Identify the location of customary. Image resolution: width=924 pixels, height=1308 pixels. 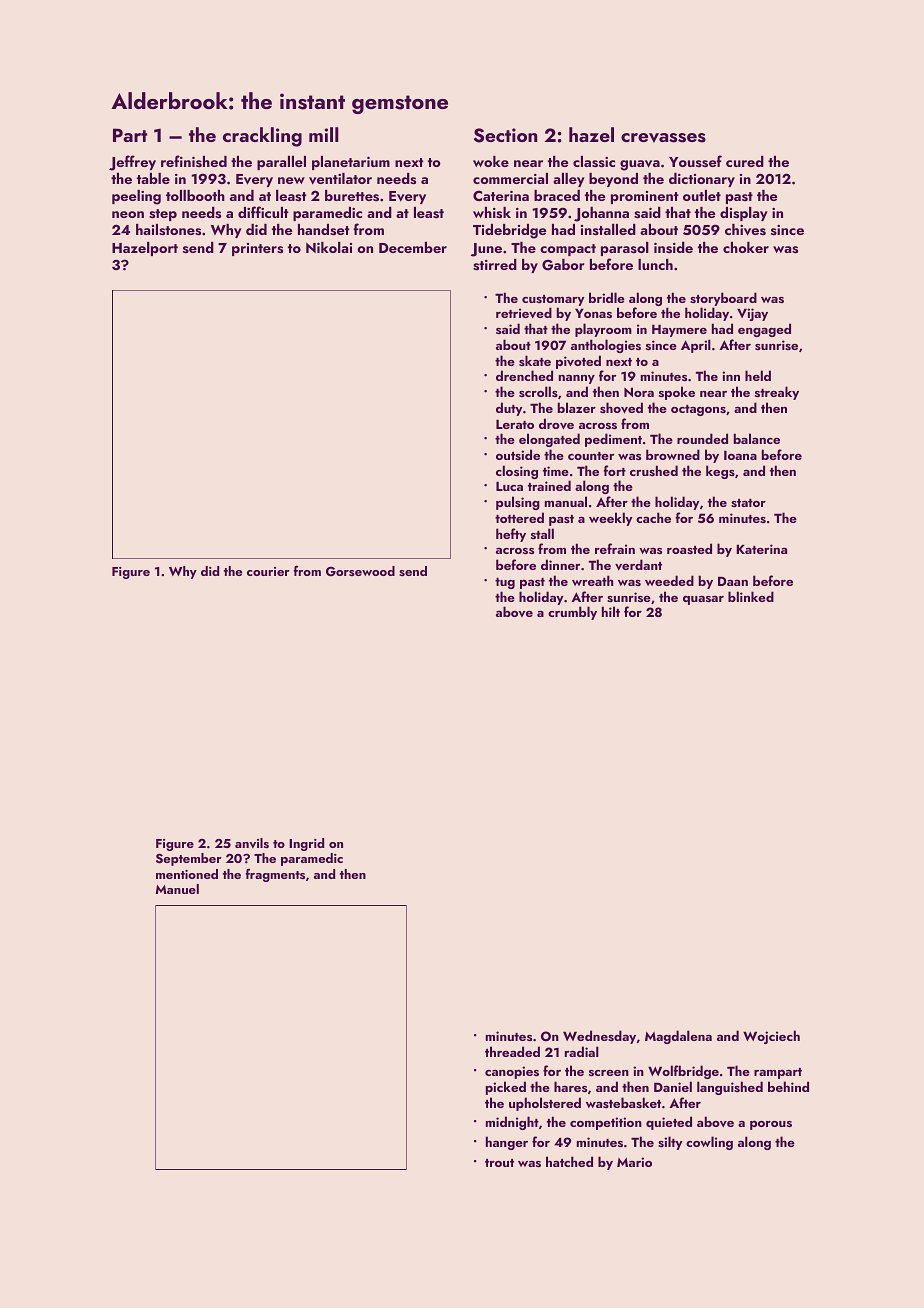
(553, 300).
